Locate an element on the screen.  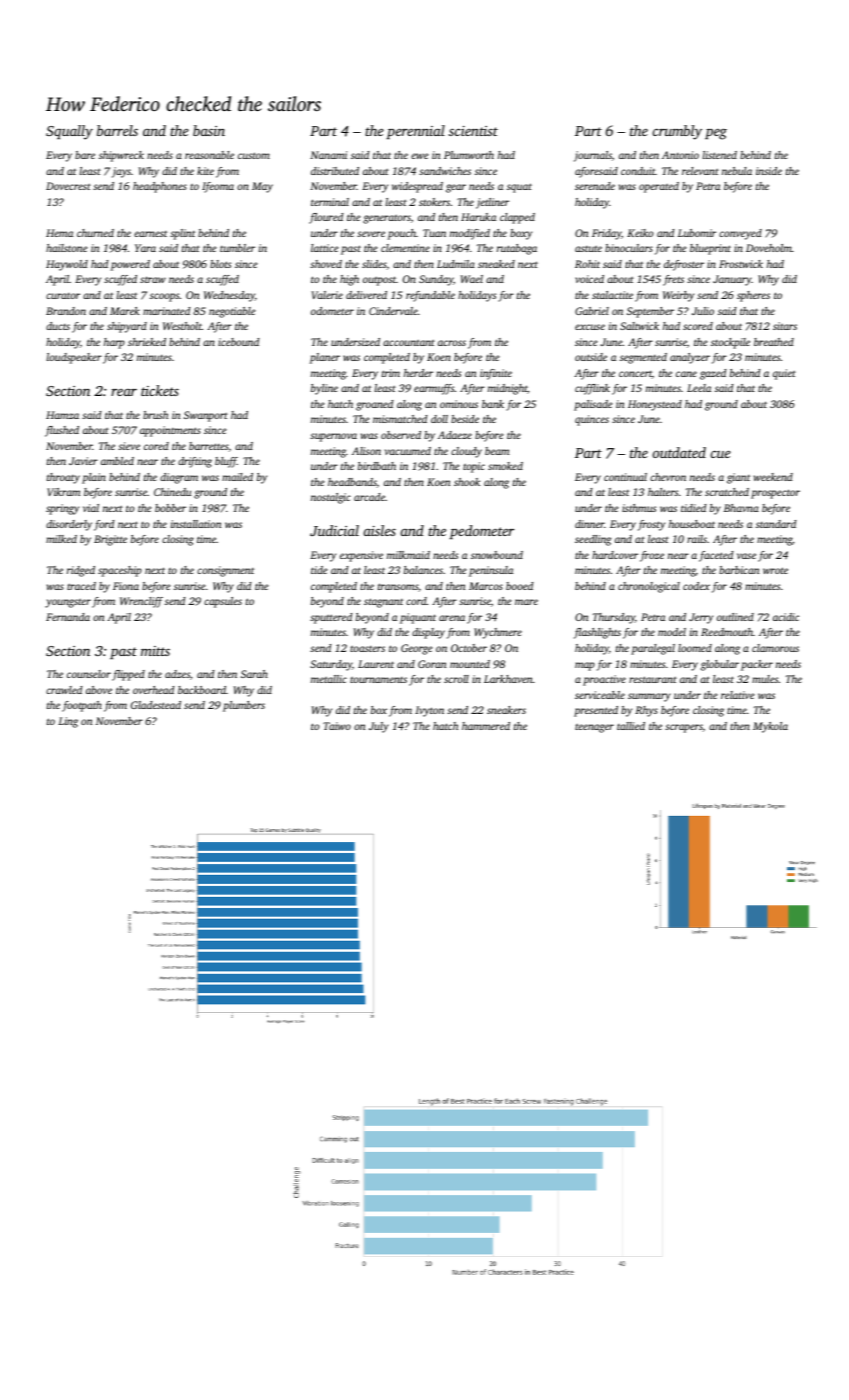
diagram is located at coordinates (179, 478).
